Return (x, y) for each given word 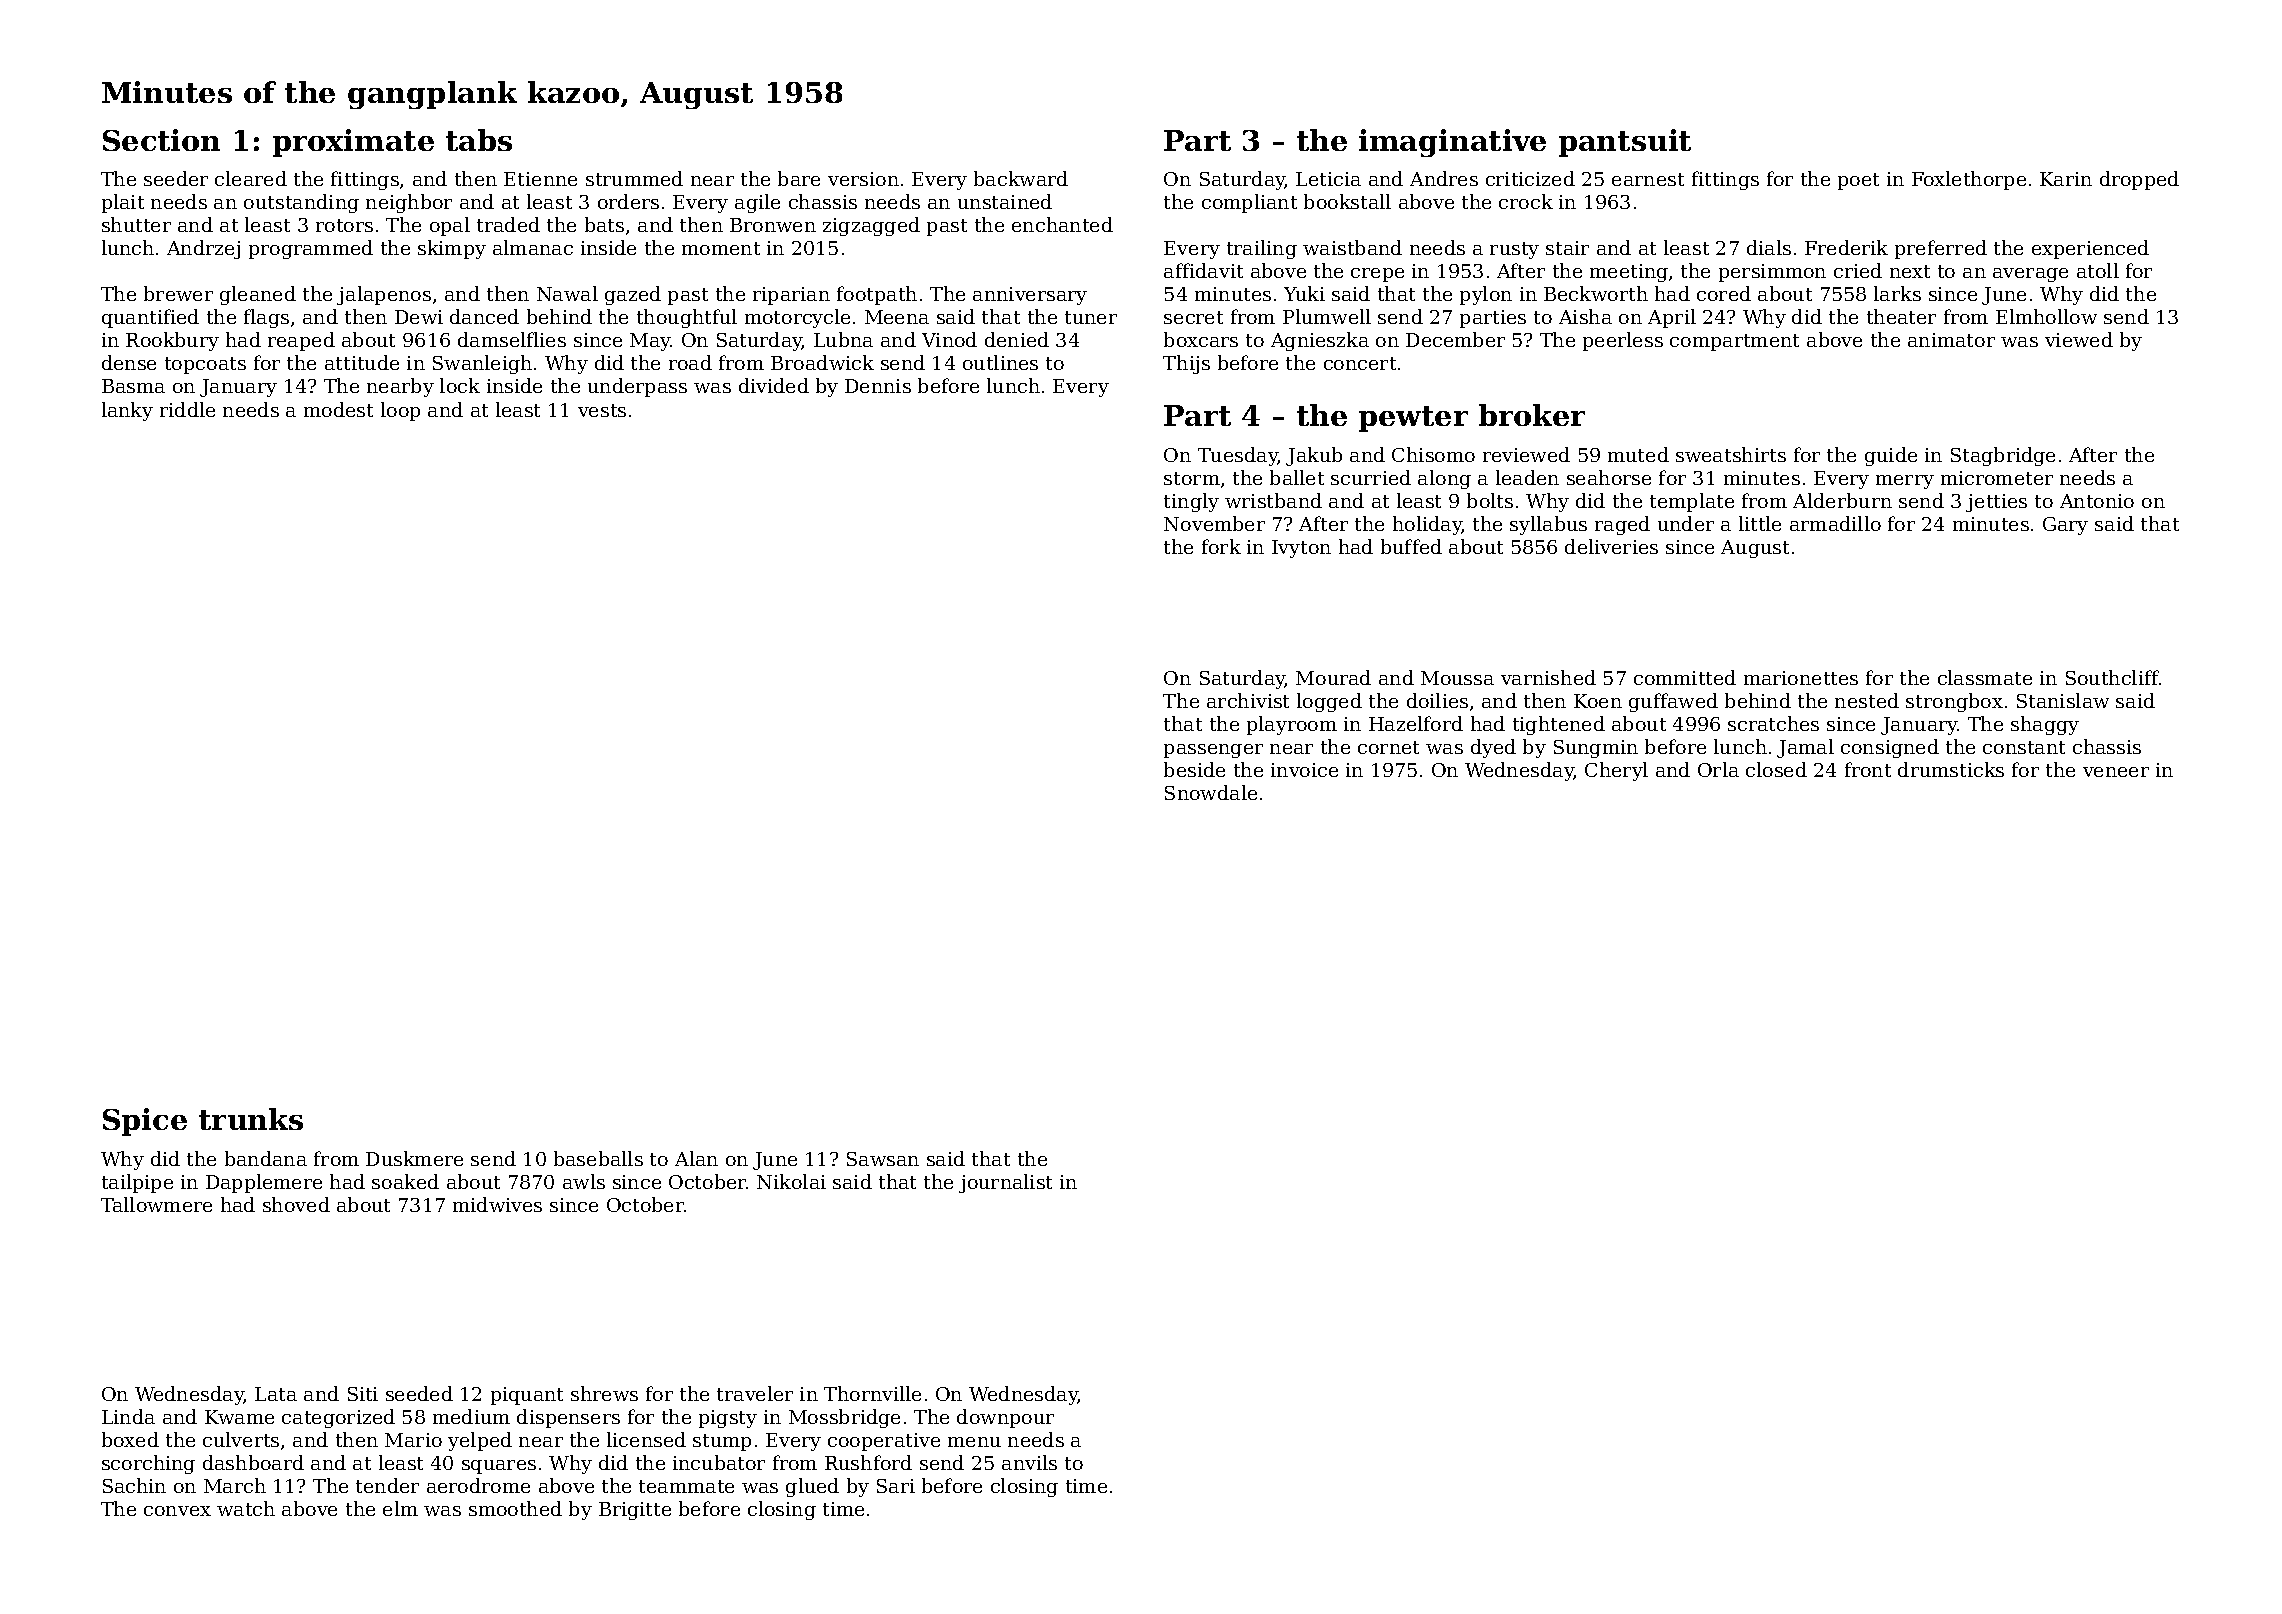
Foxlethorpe (1969, 180)
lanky (127, 411)
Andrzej (203, 249)
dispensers (568, 1418)
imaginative (1452, 143)
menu (974, 1442)
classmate (1985, 677)
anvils (1029, 1462)
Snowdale (1211, 792)
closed (1776, 769)
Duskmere (414, 1158)
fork (1221, 546)
